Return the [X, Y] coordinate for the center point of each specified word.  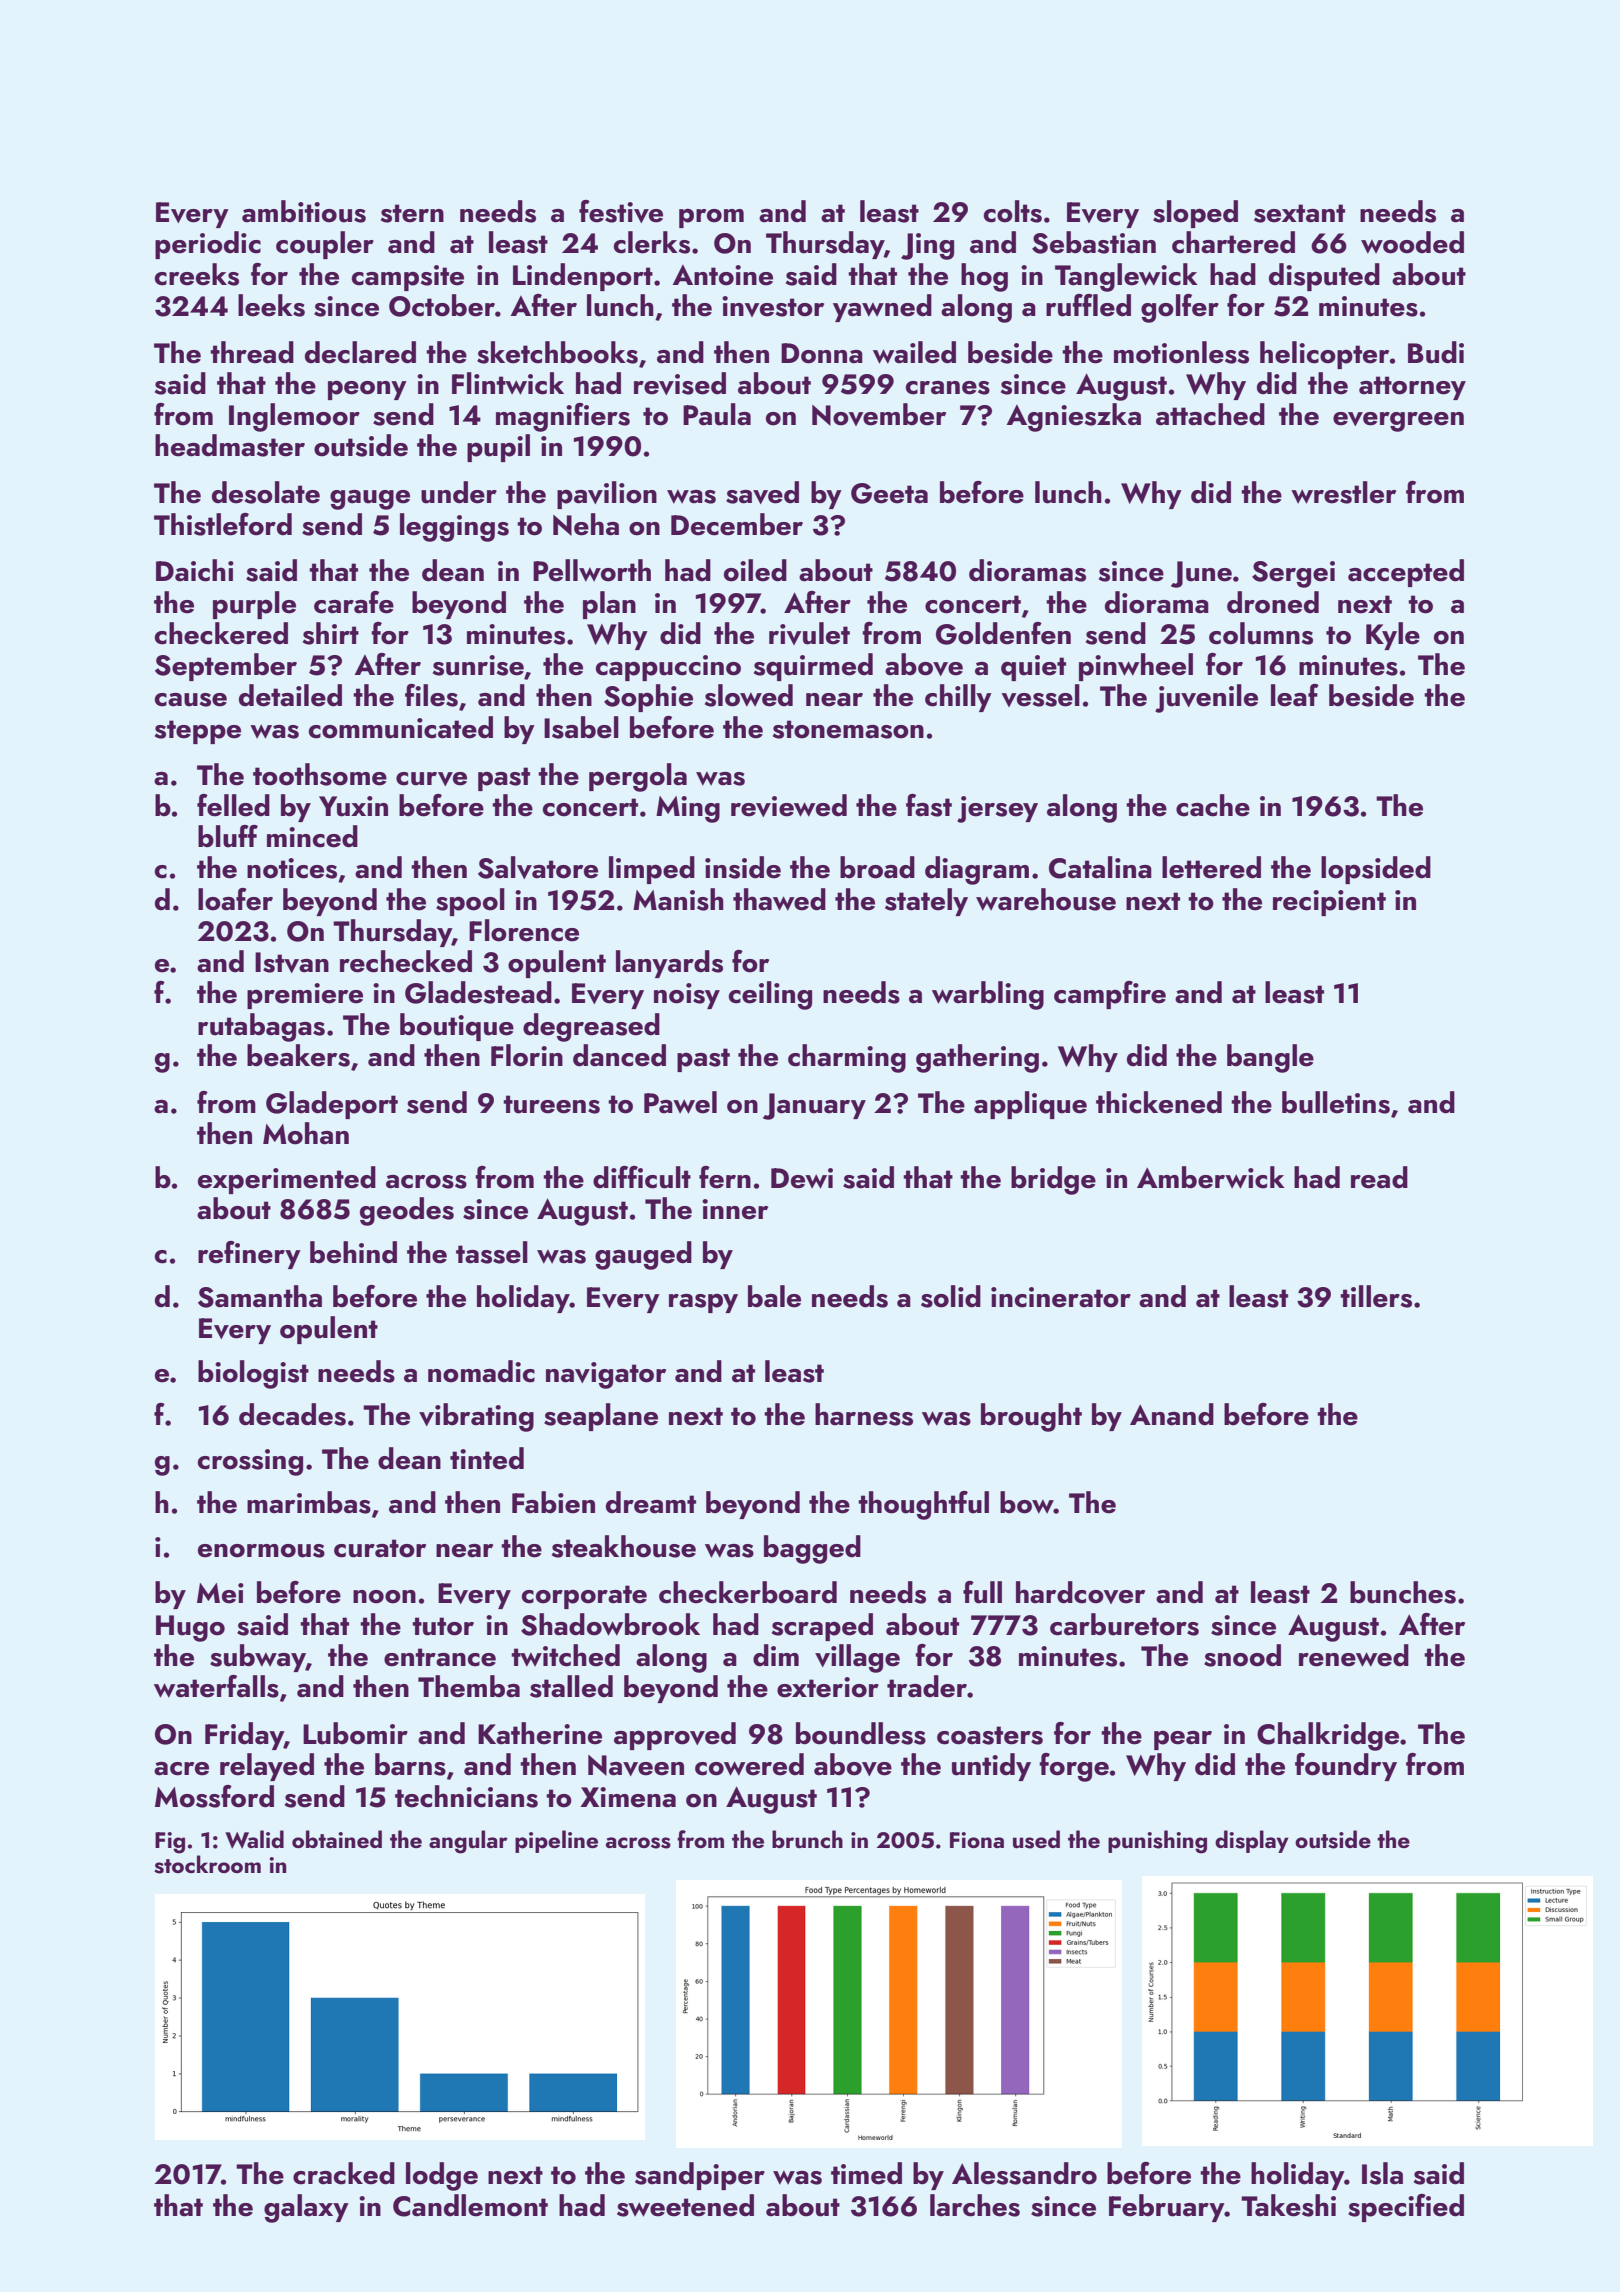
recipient [1329, 903]
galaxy [306, 2208]
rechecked [406, 961]
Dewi [802, 1178]
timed [866, 2173]
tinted [487, 1458]
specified [1406, 2208]
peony [367, 390]
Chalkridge [1328, 1736]
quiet [1033, 668]
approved [675, 1736]
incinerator [1061, 1297]
